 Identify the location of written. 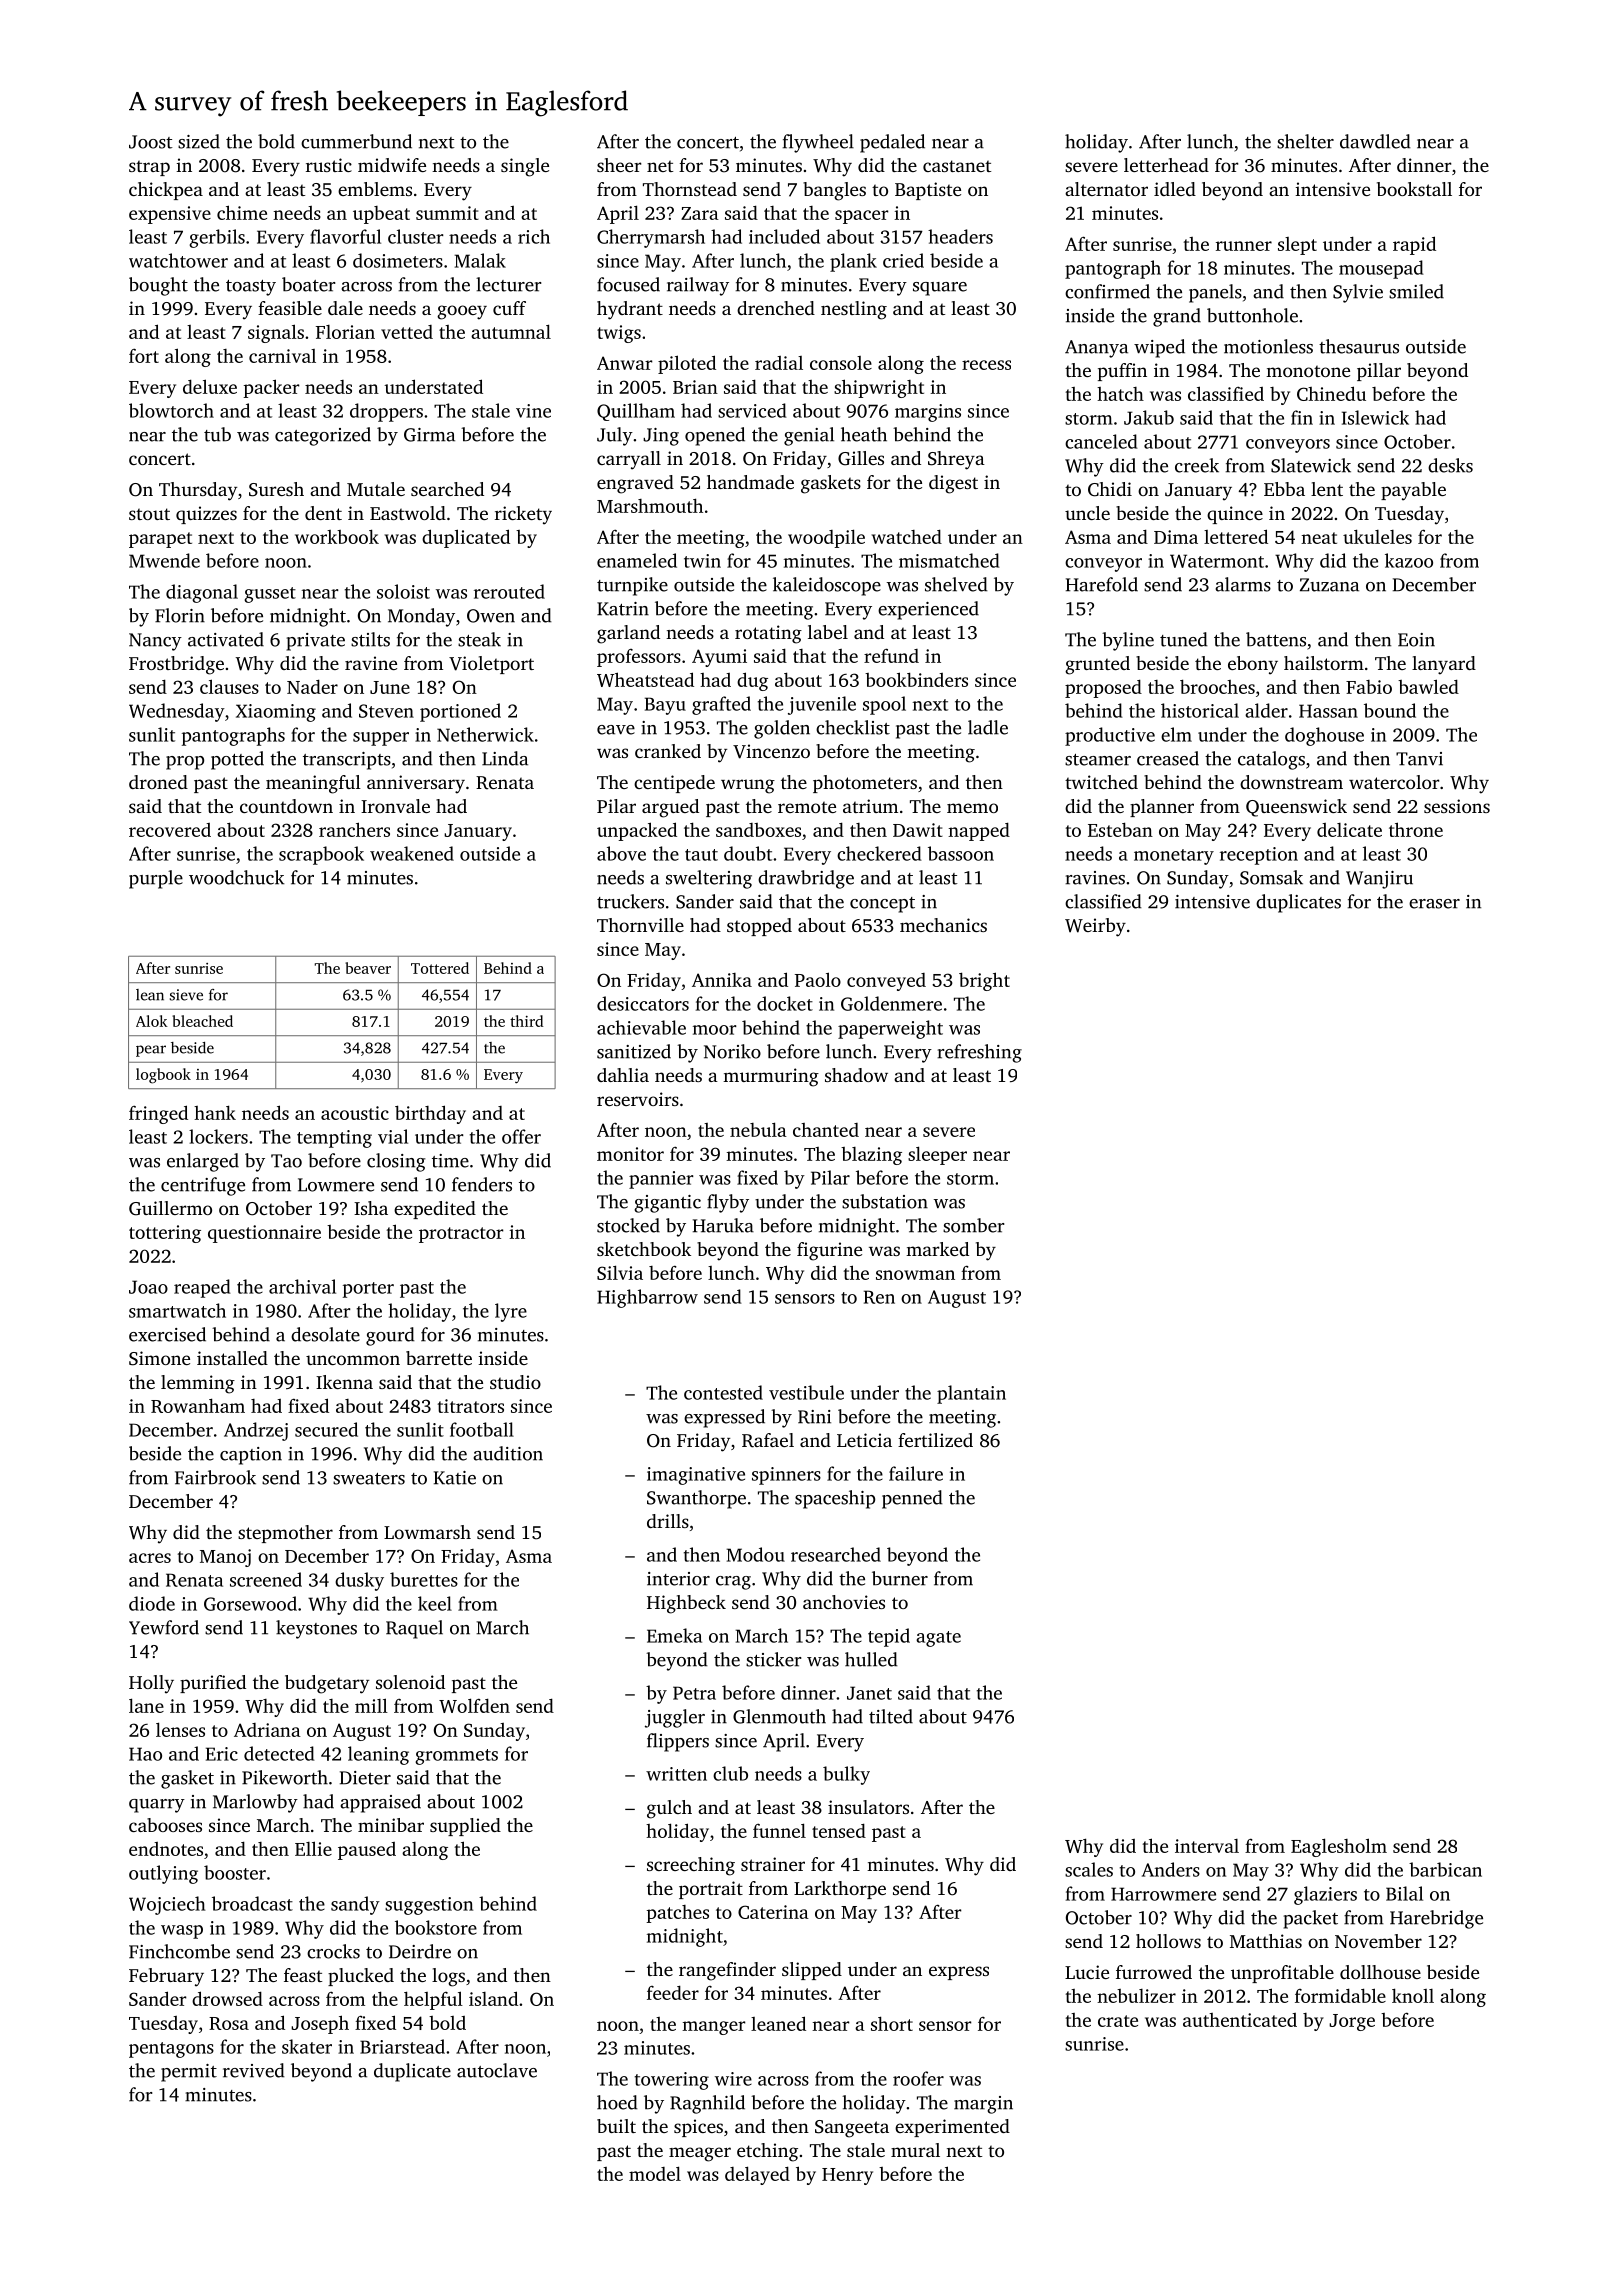
(676, 1774).
